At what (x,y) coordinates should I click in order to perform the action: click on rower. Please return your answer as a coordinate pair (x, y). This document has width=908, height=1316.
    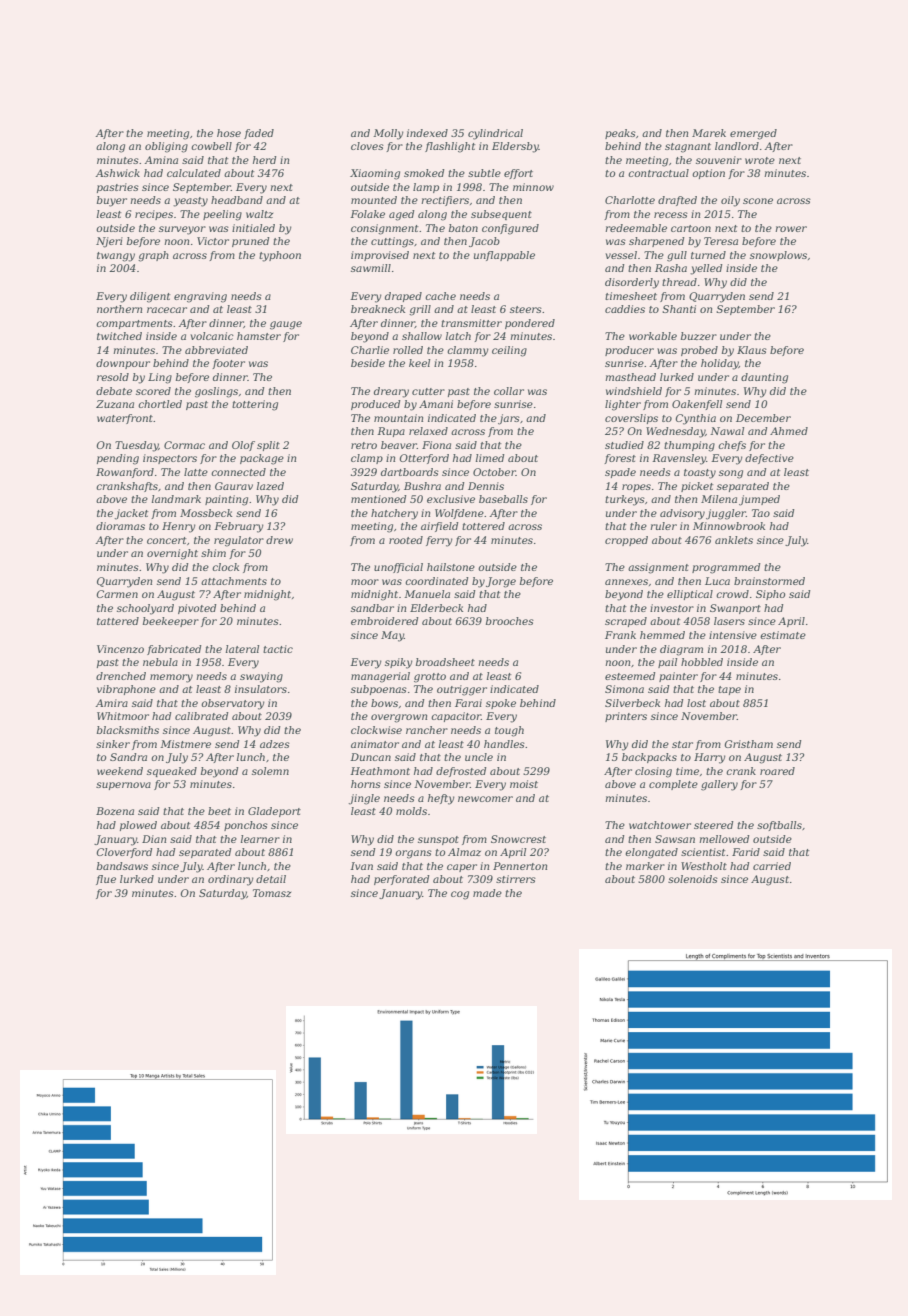
    Looking at the image, I should click on (791, 229).
